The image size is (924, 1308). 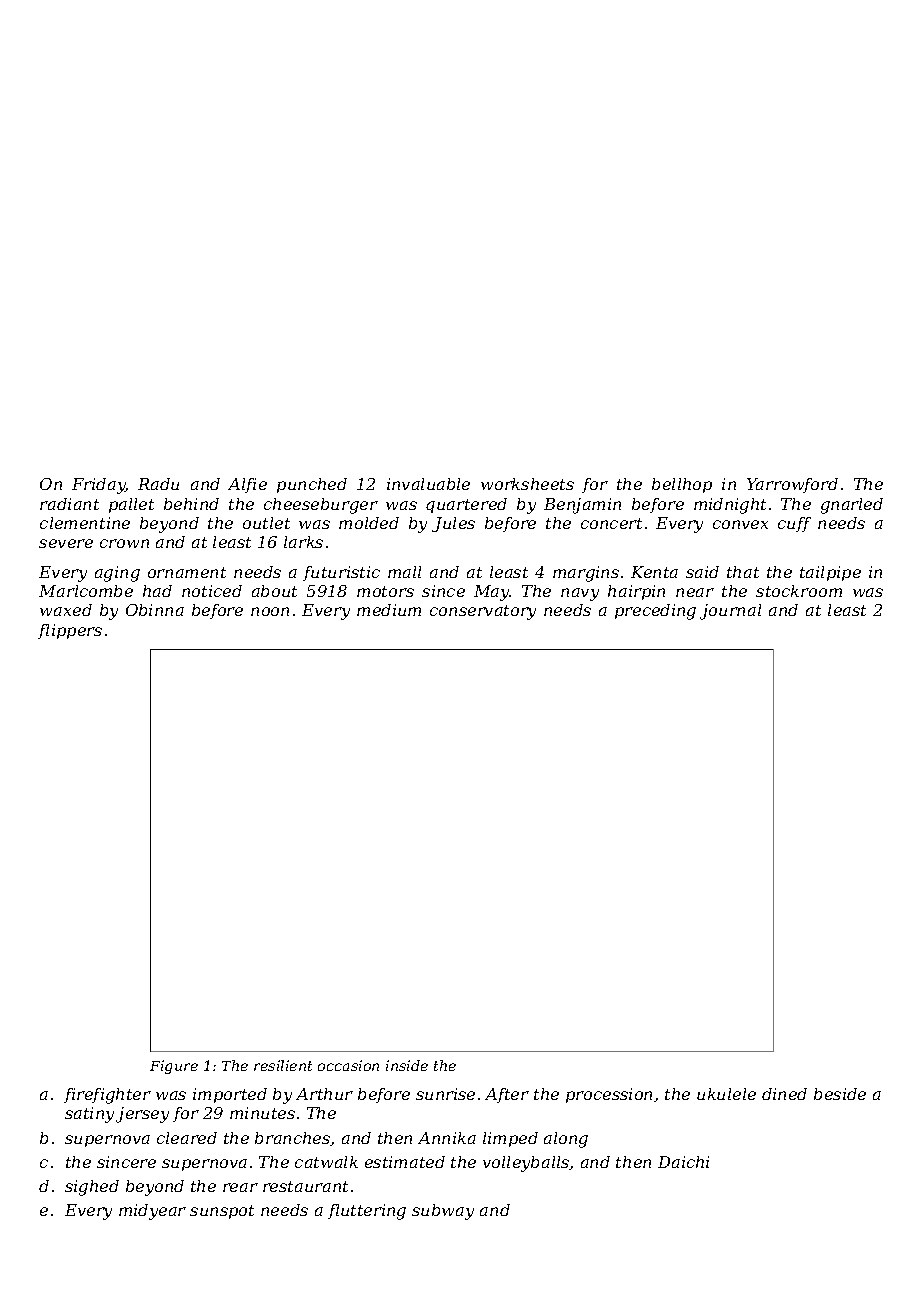 What do you see at coordinates (70, 631) in the screenshot?
I see `flippers` at bounding box center [70, 631].
